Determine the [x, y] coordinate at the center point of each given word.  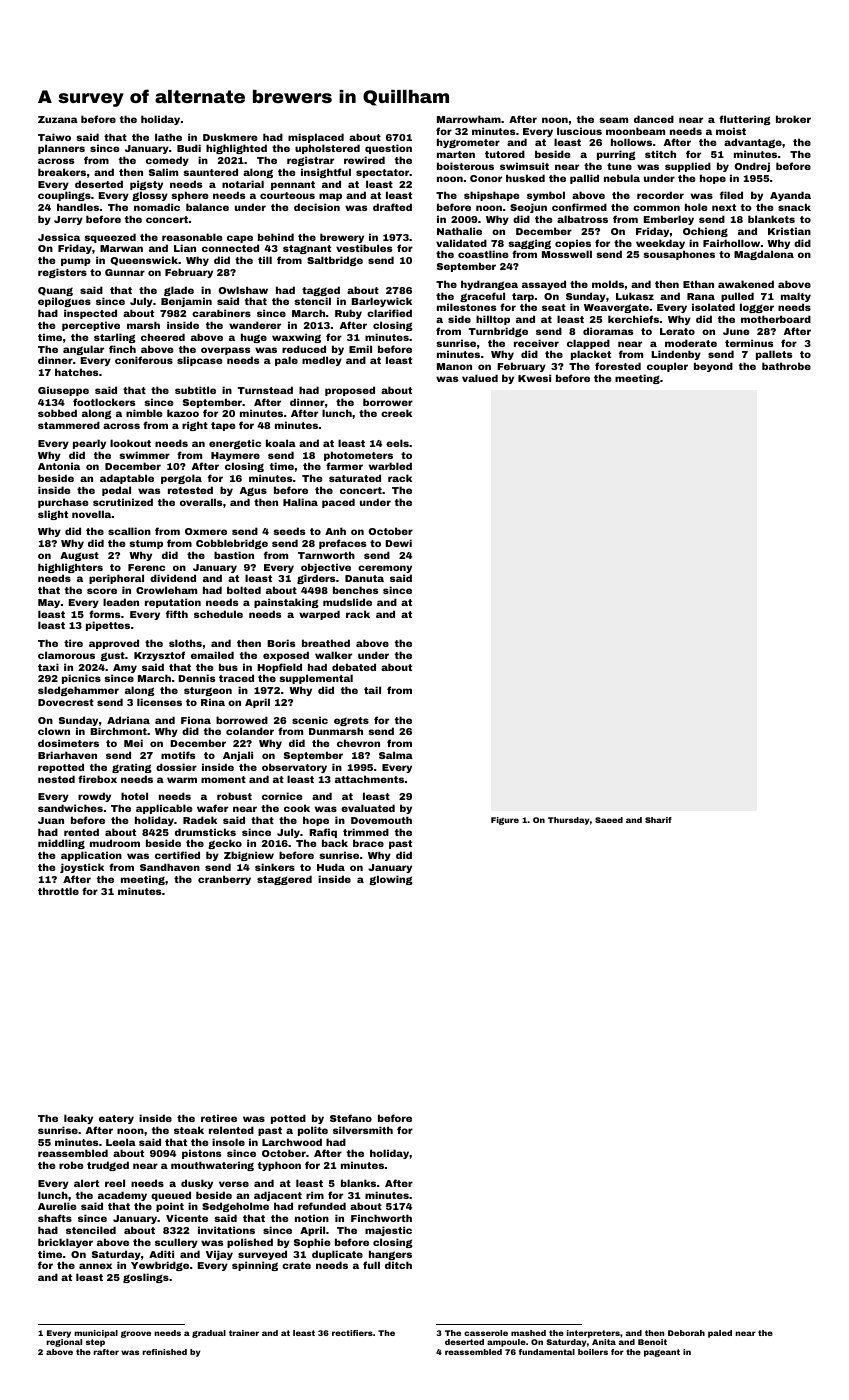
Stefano [351, 1118]
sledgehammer [78, 691]
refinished [164, 1352]
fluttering [745, 120]
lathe [168, 137]
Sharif [658, 820]
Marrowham [469, 119]
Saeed [609, 820]
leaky [78, 1119]
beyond [713, 367]
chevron [358, 743]
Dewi [398, 543]
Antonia [59, 466]
